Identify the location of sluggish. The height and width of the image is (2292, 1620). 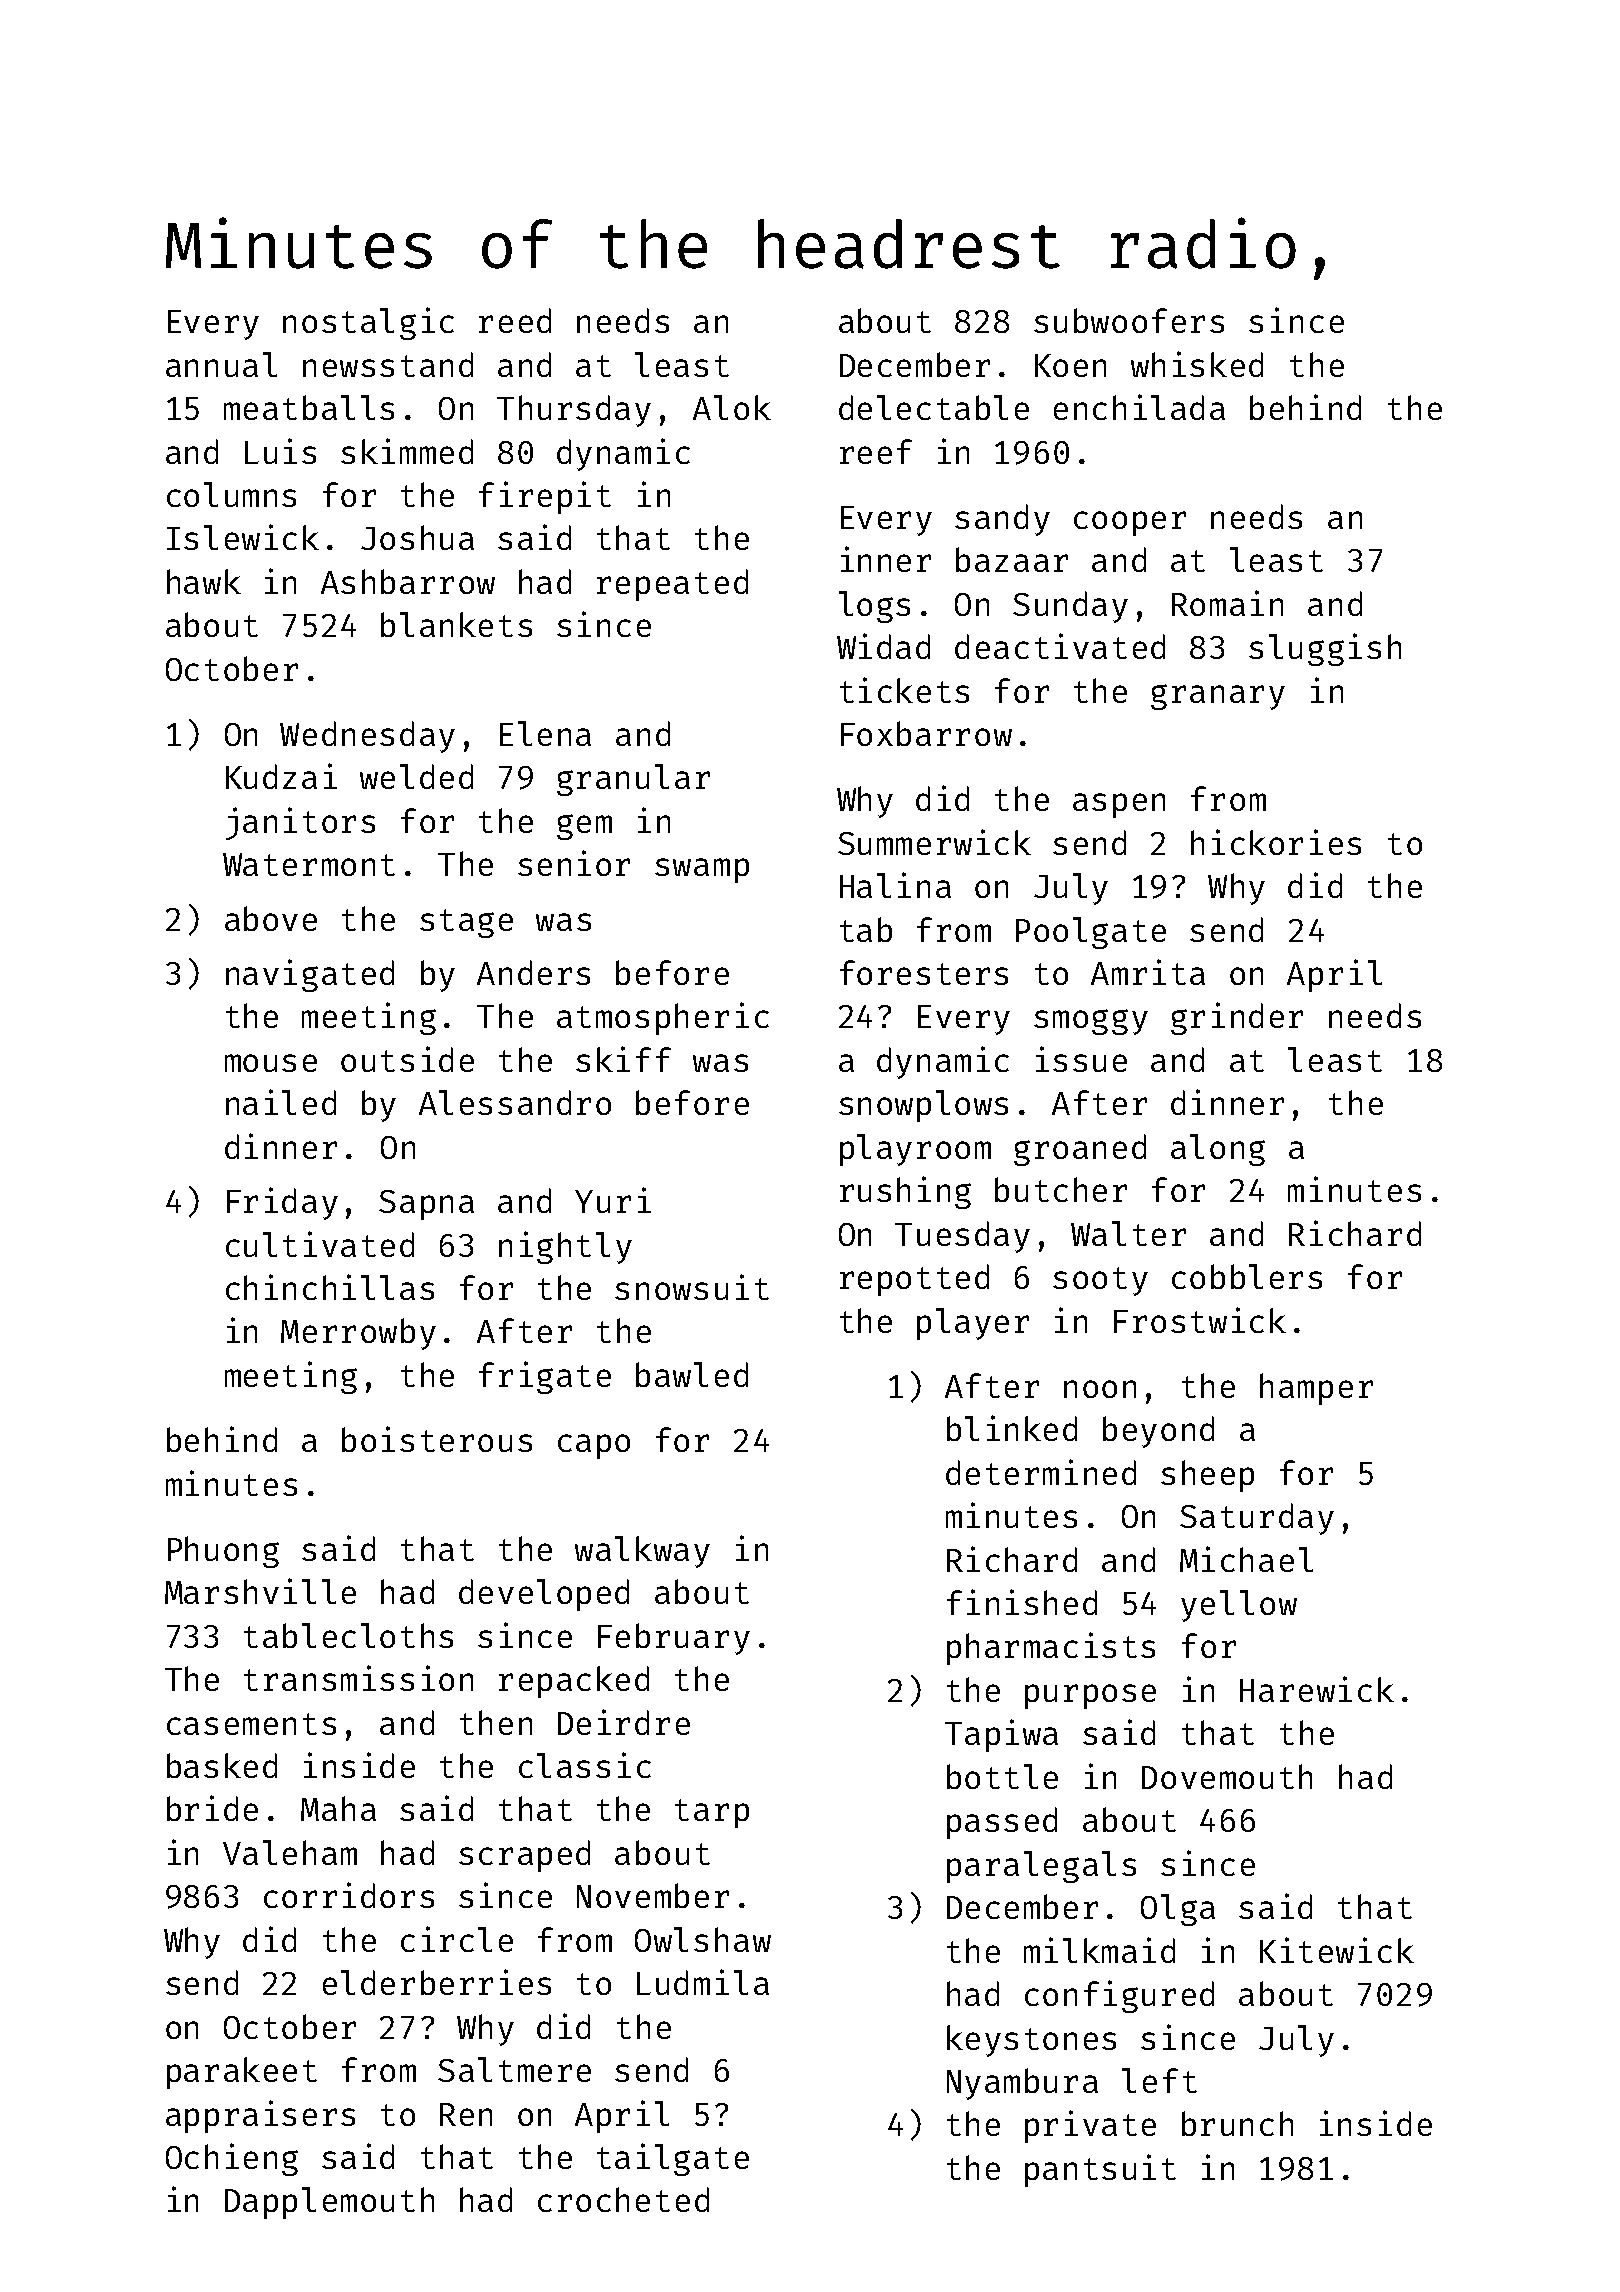
(1325, 649).
